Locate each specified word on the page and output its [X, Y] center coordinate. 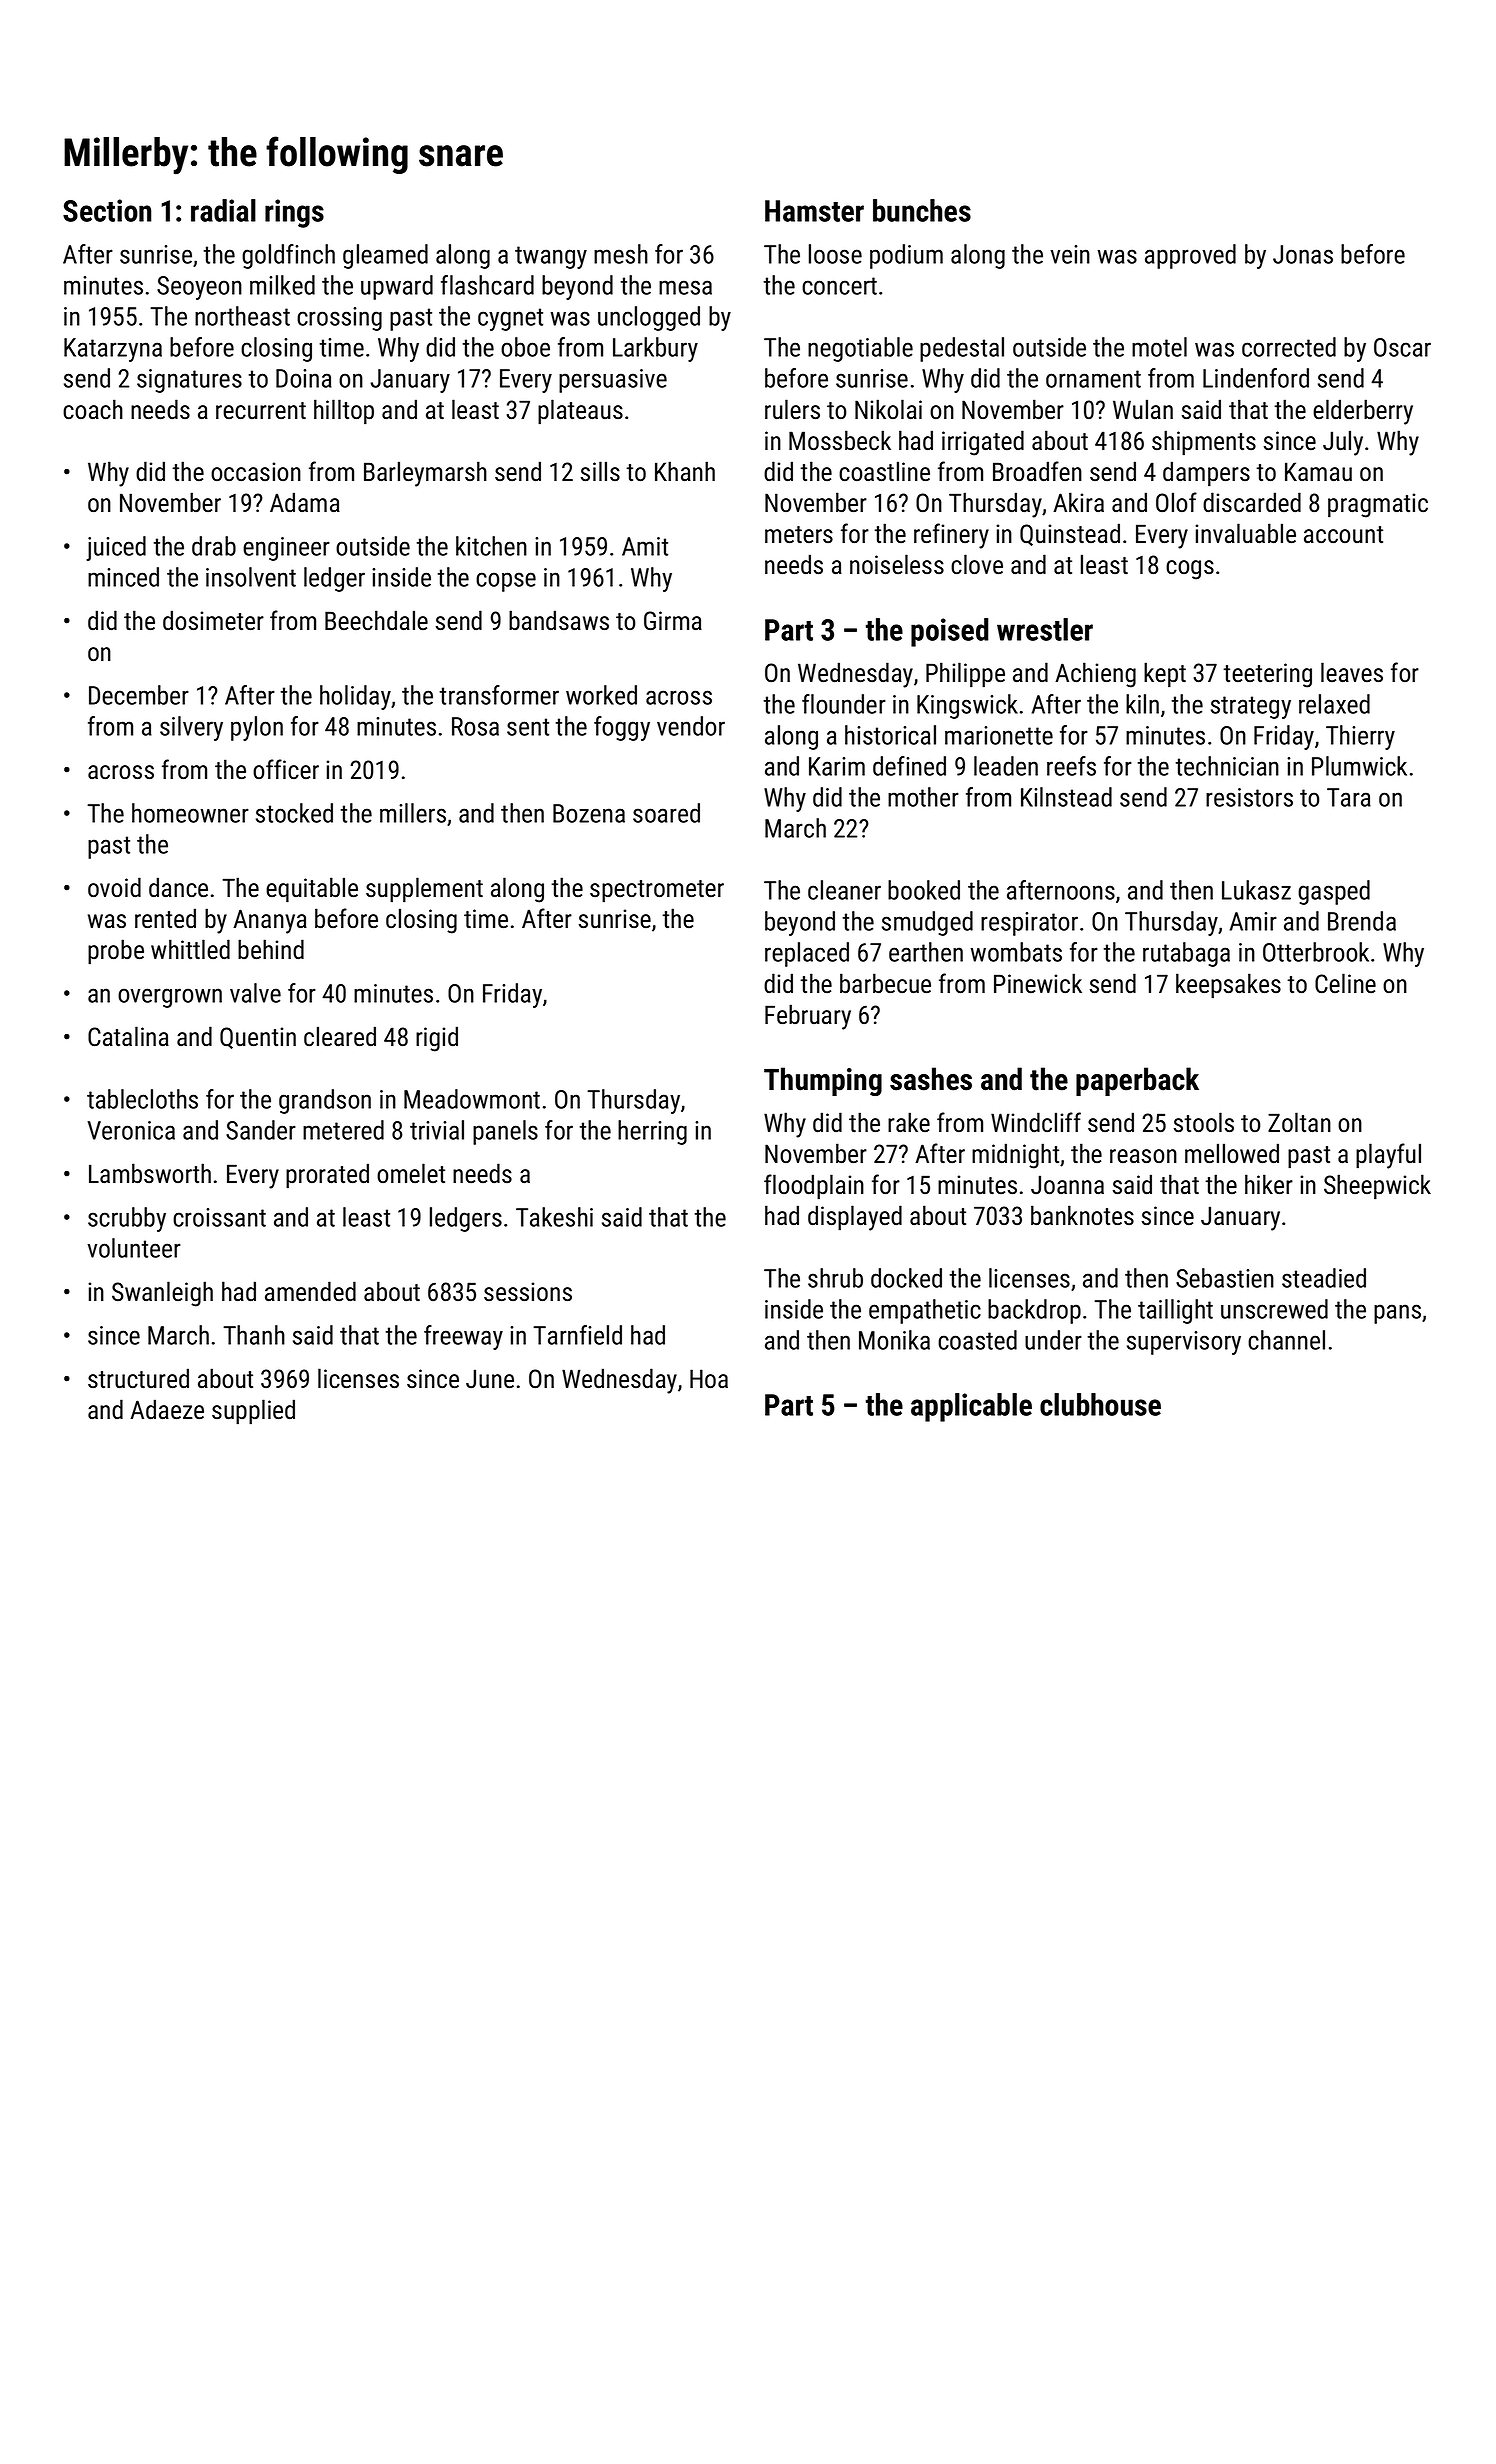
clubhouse [1100, 1404]
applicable [971, 1407]
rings [294, 213]
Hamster [814, 211]
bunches [922, 210]
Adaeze [167, 1409]
